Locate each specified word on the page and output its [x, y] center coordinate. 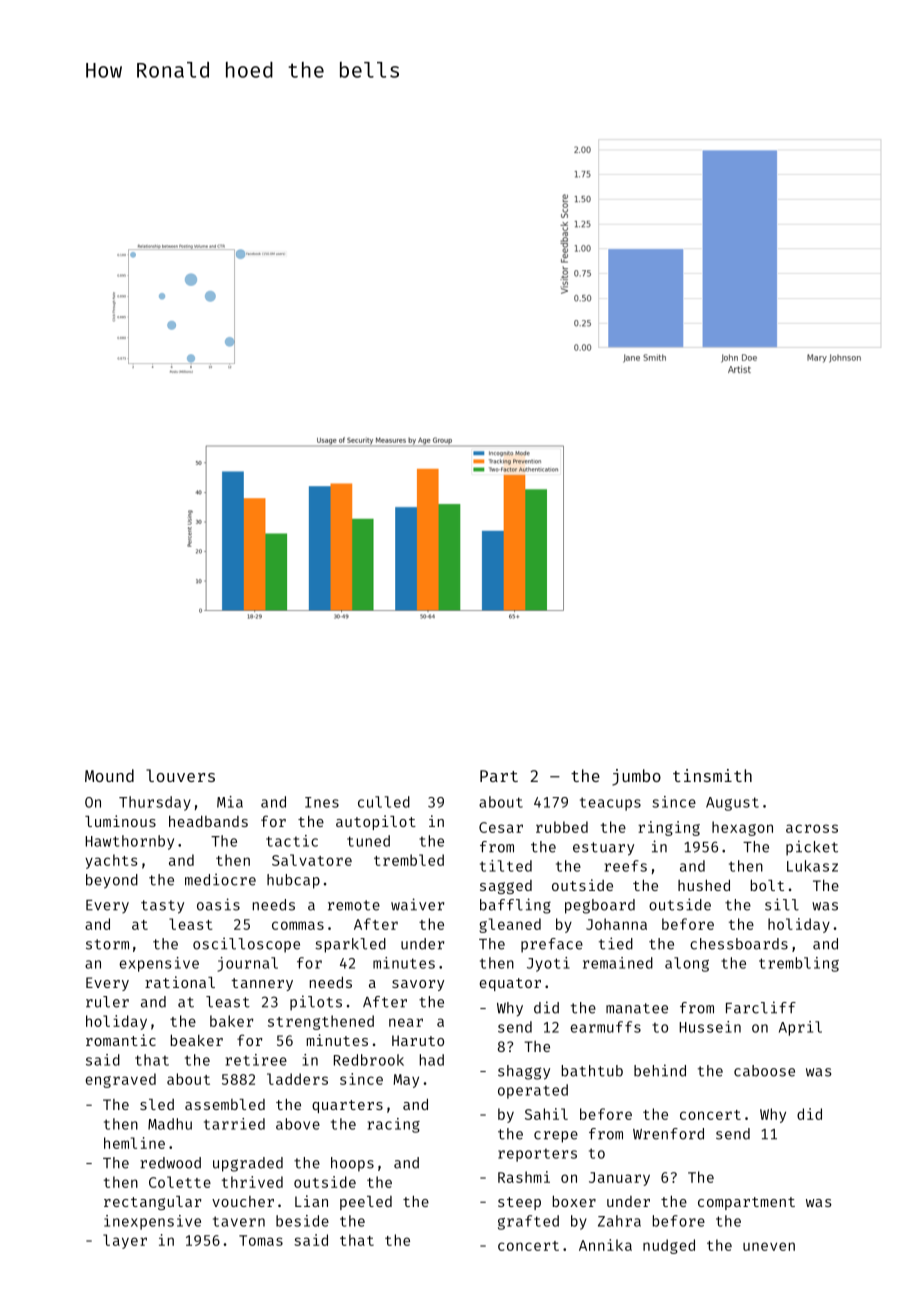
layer [125, 1241]
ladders [297, 1079]
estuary [603, 849]
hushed [704, 885]
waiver [417, 904]
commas [298, 925]
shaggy [524, 1072]
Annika [605, 1245]
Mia [230, 802]
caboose [764, 1071]
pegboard [600, 906]
